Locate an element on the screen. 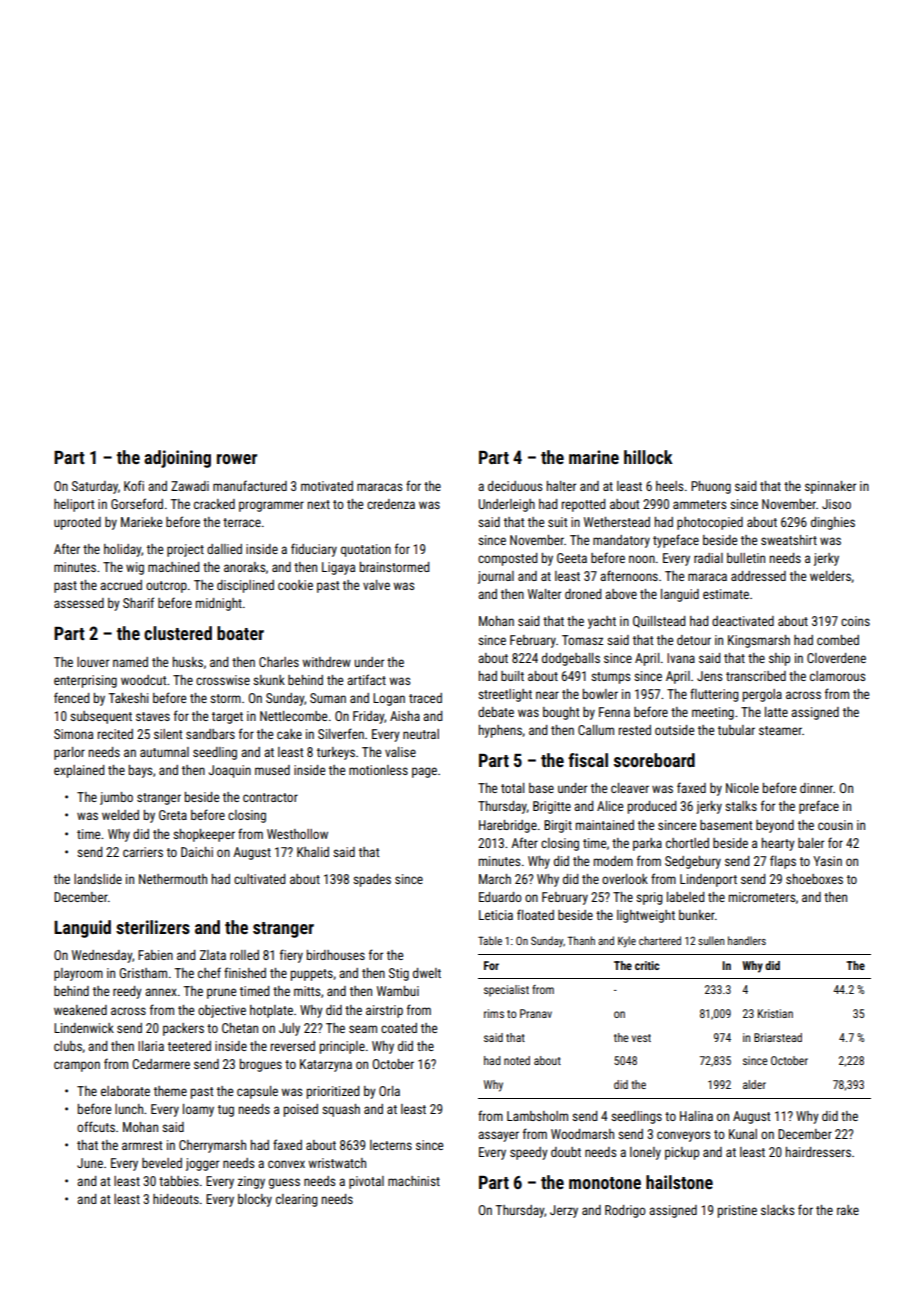  wristwatch is located at coordinates (337, 1163).
